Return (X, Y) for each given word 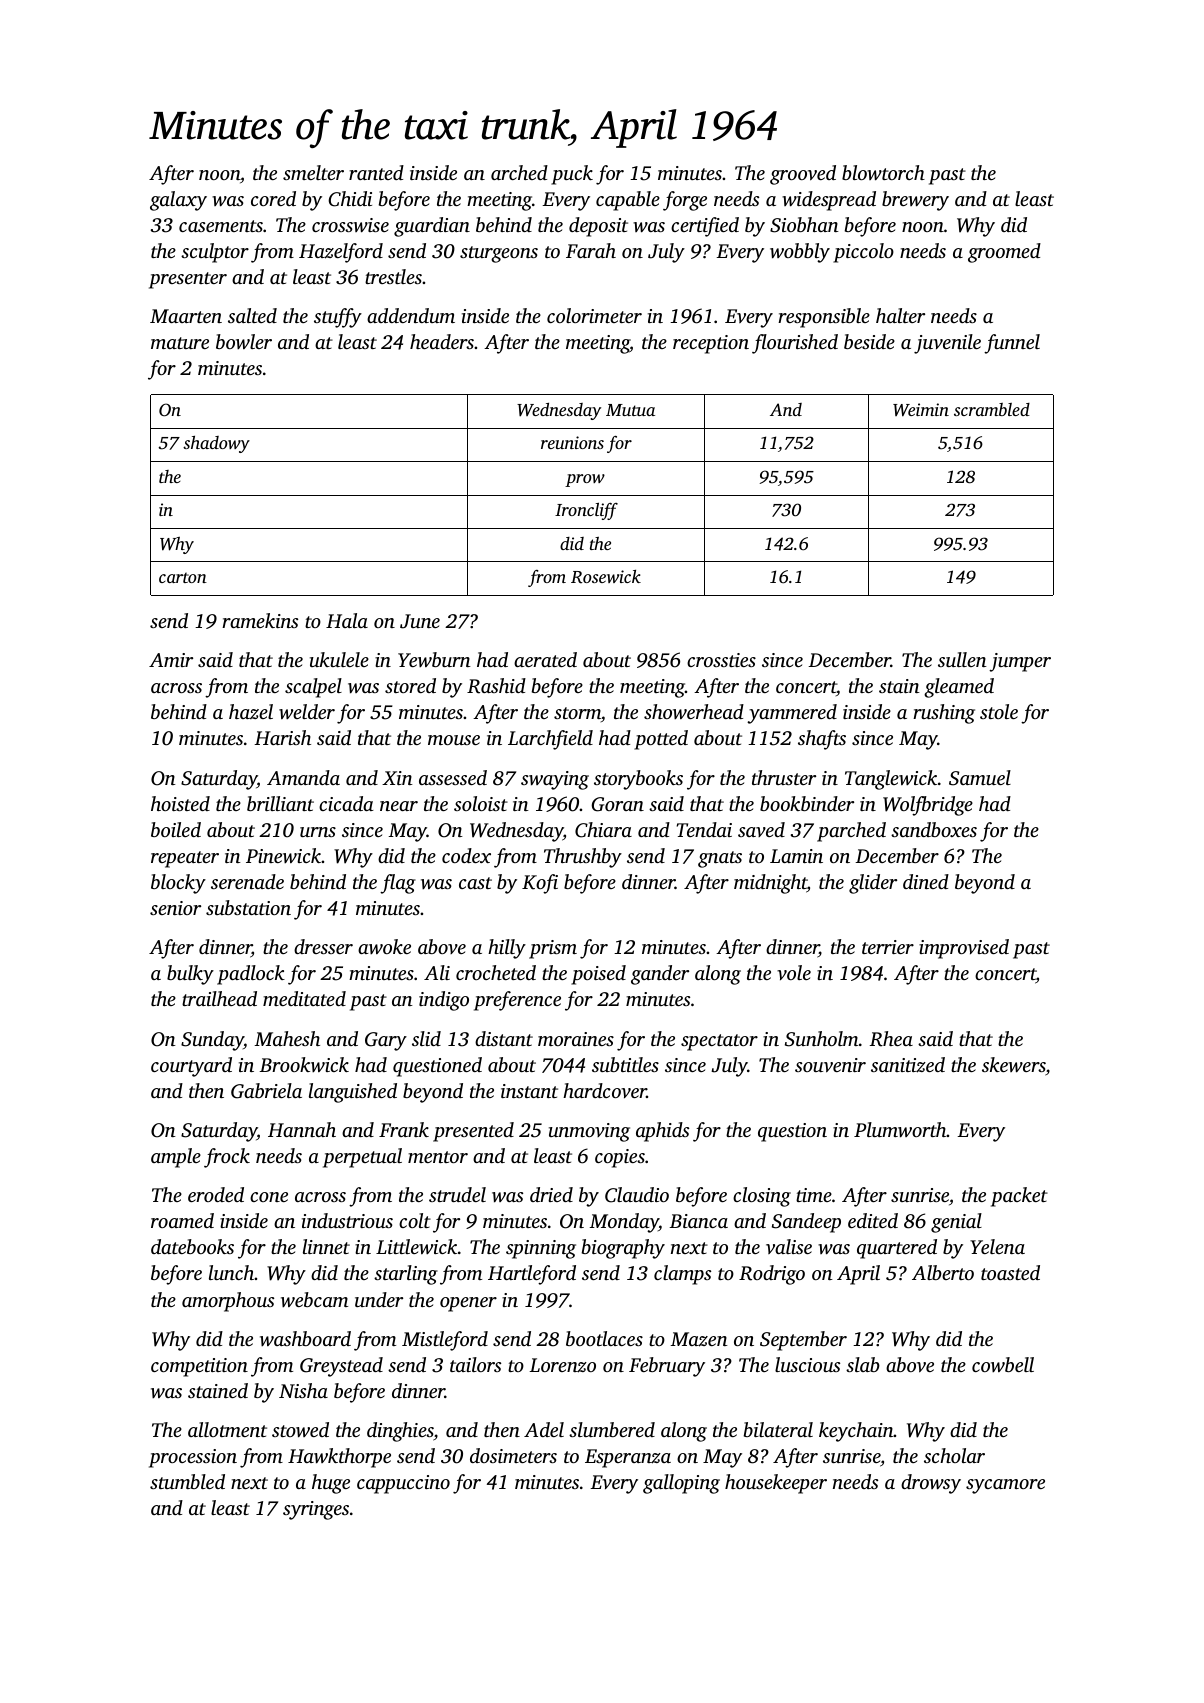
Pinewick (283, 855)
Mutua (630, 410)
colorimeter (594, 315)
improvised (964, 949)
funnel (1012, 344)
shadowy (216, 444)
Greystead (341, 1367)
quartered (897, 1249)
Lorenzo (562, 1365)
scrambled (992, 409)
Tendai (704, 829)
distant (504, 1038)
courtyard (191, 1067)
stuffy (338, 318)
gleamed (959, 688)
